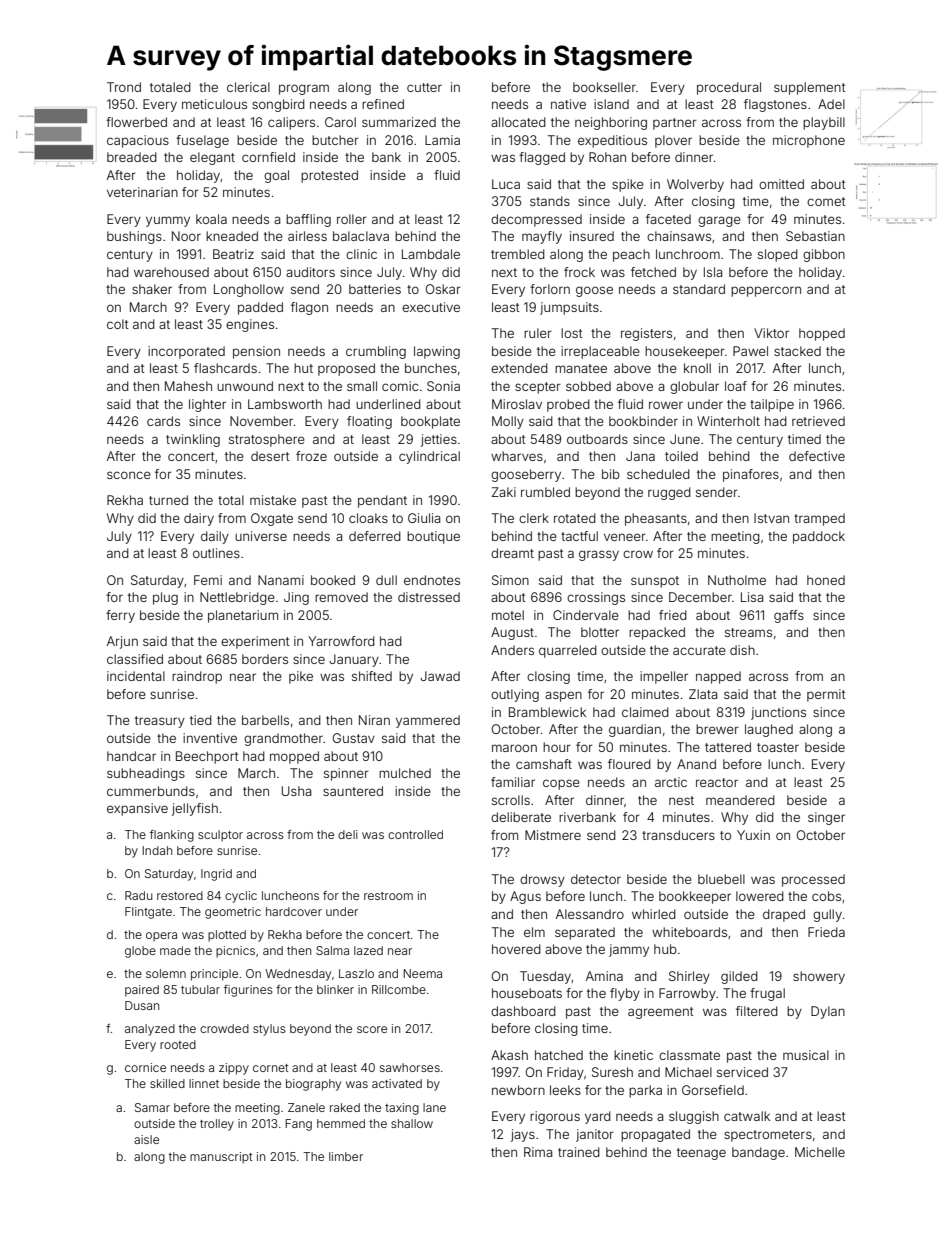  I want to click on cylindrical, so click(429, 457).
